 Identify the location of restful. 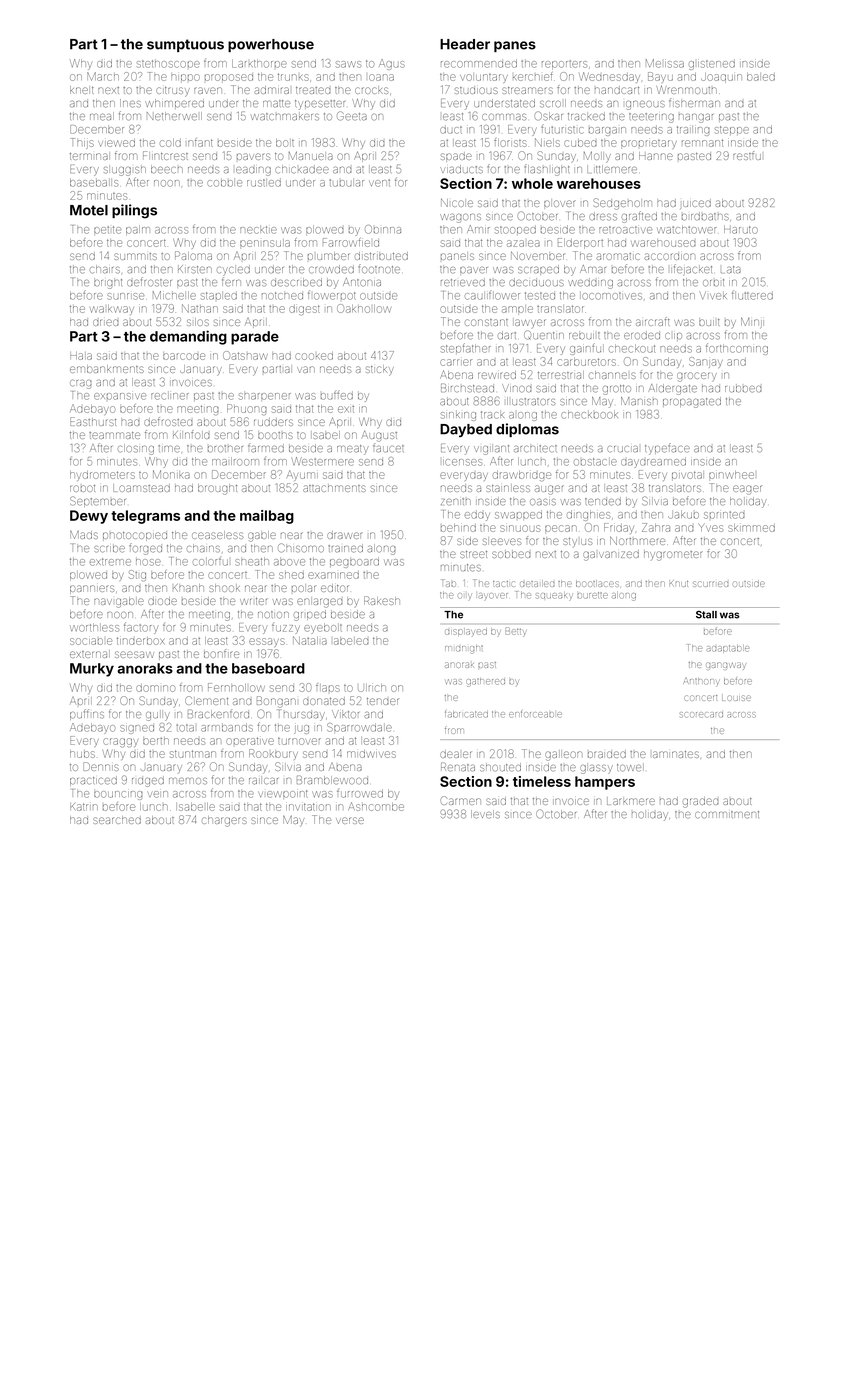
(747, 155).
